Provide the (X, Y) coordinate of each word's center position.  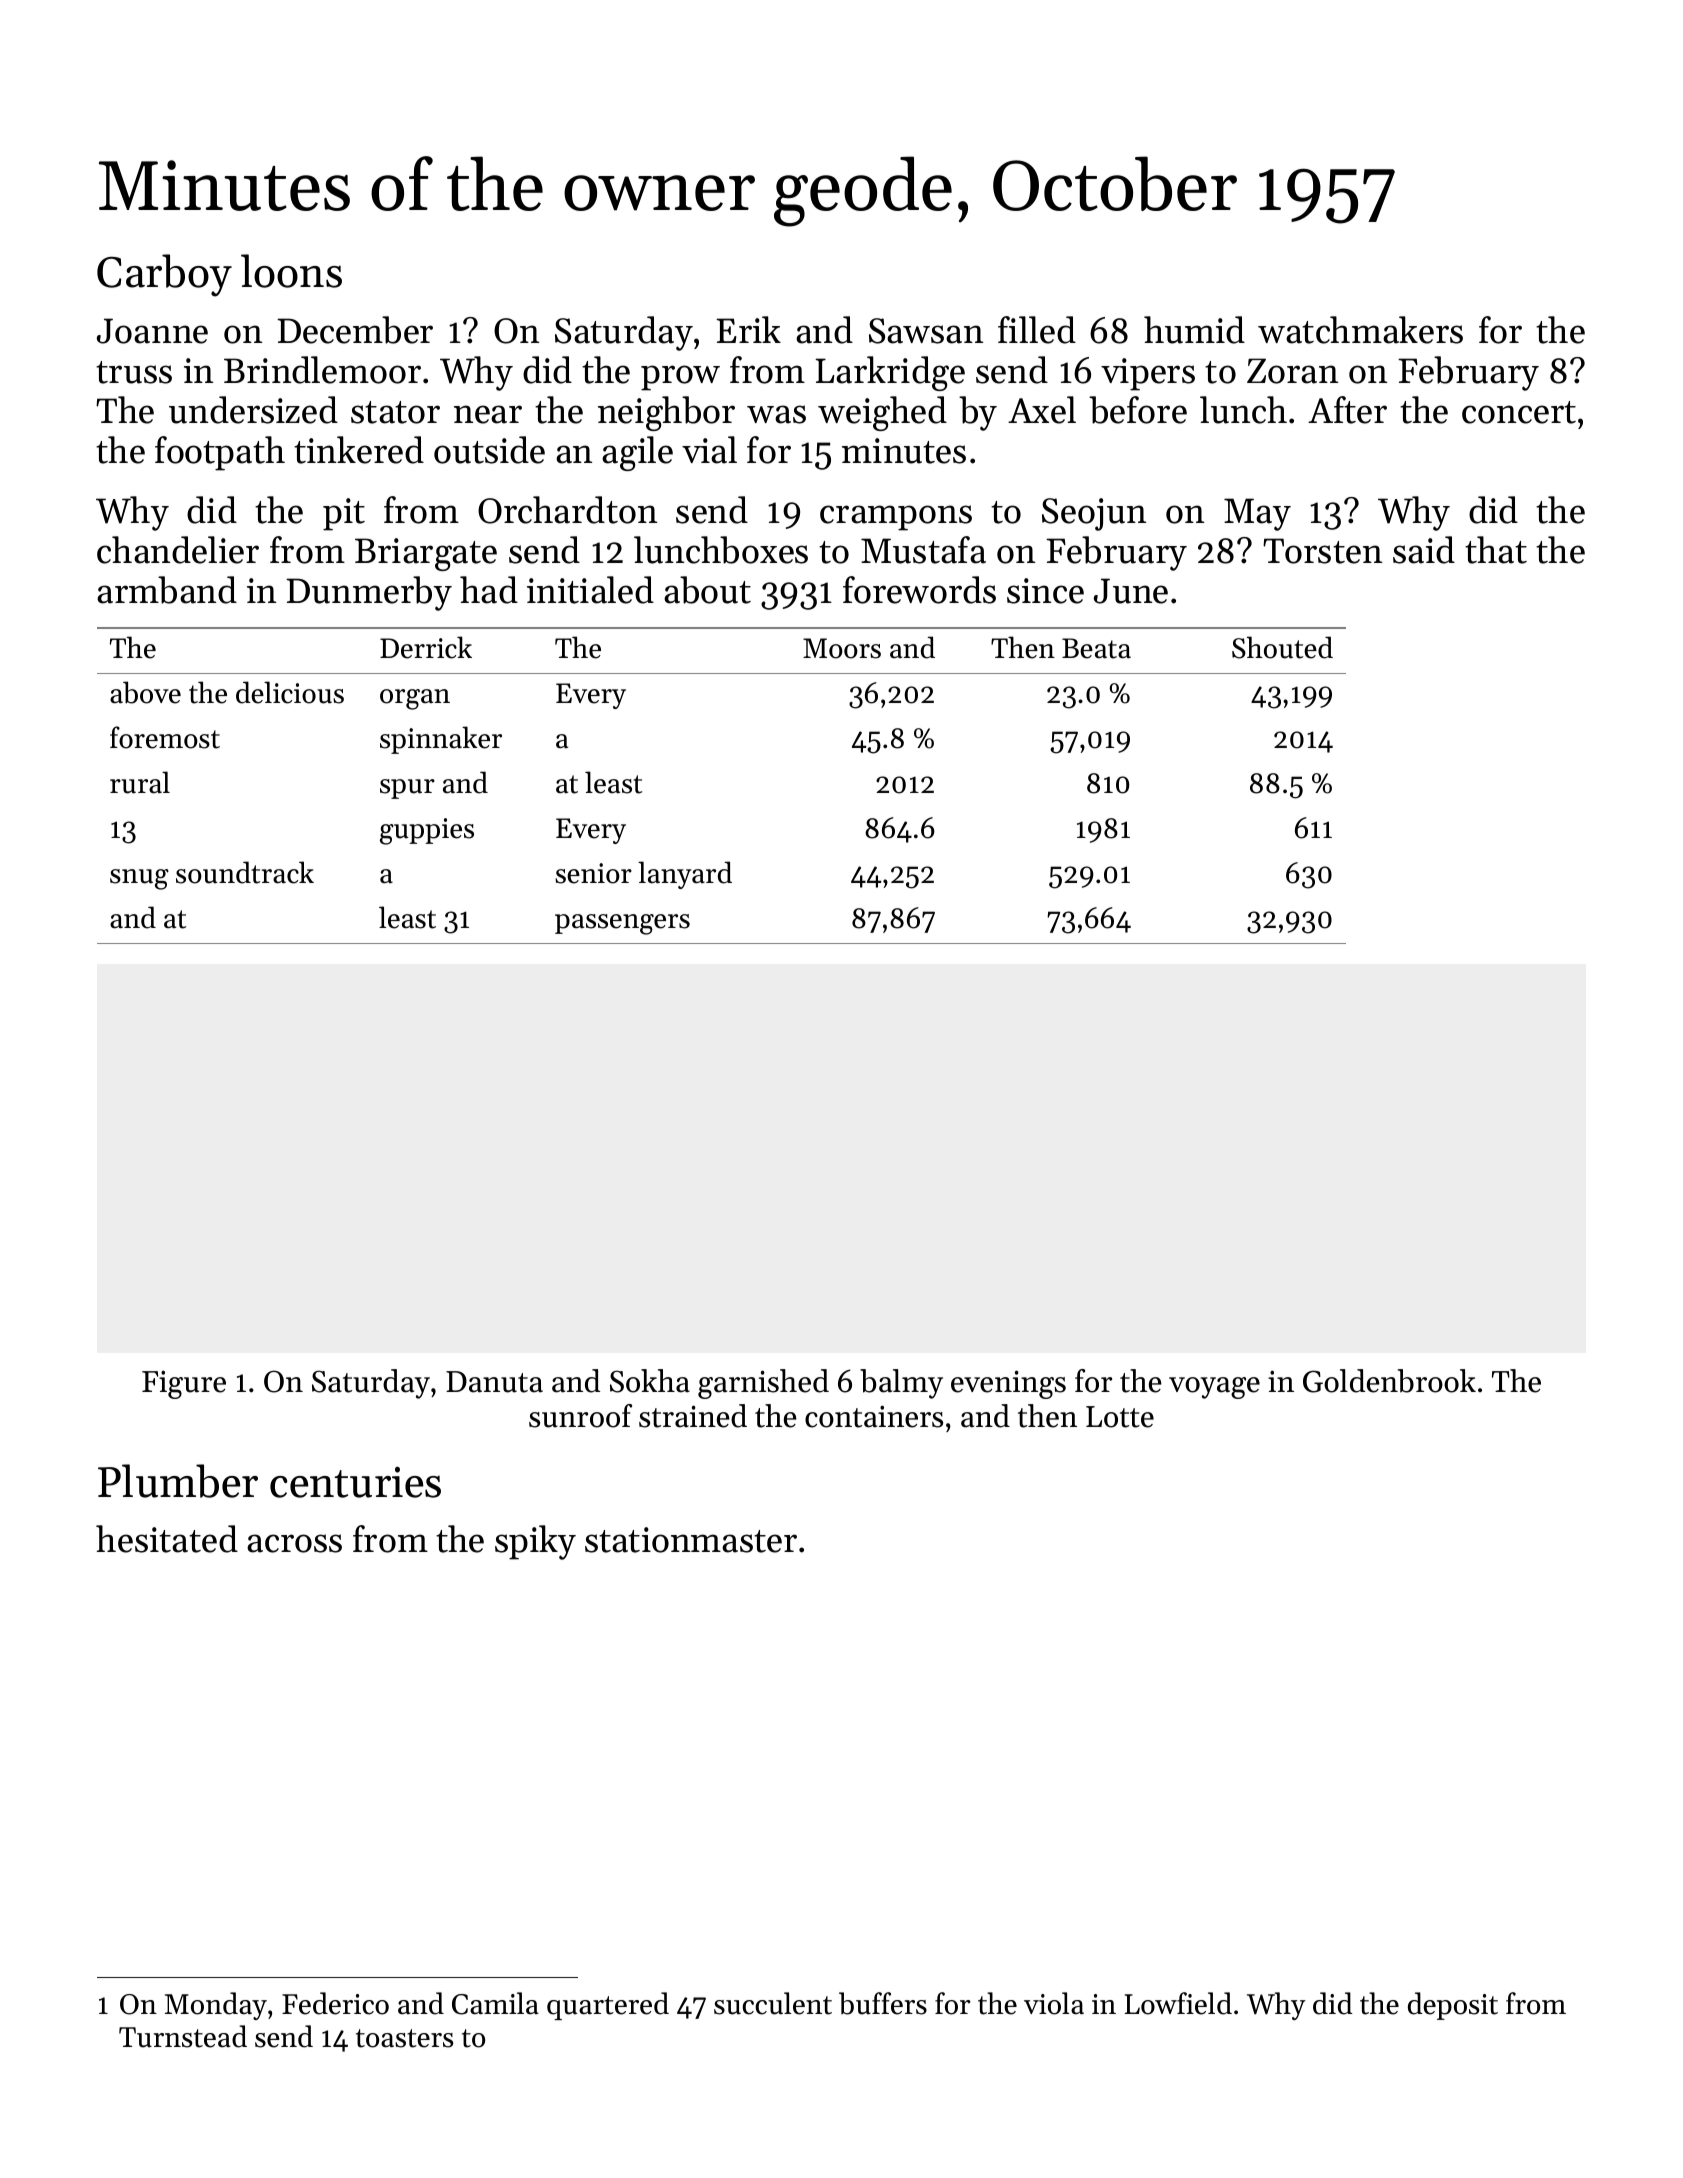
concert (1519, 412)
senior (593, 873)
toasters (404, 2038)
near (488, 414)
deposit (1453, 2006)
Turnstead (183, 2036)
